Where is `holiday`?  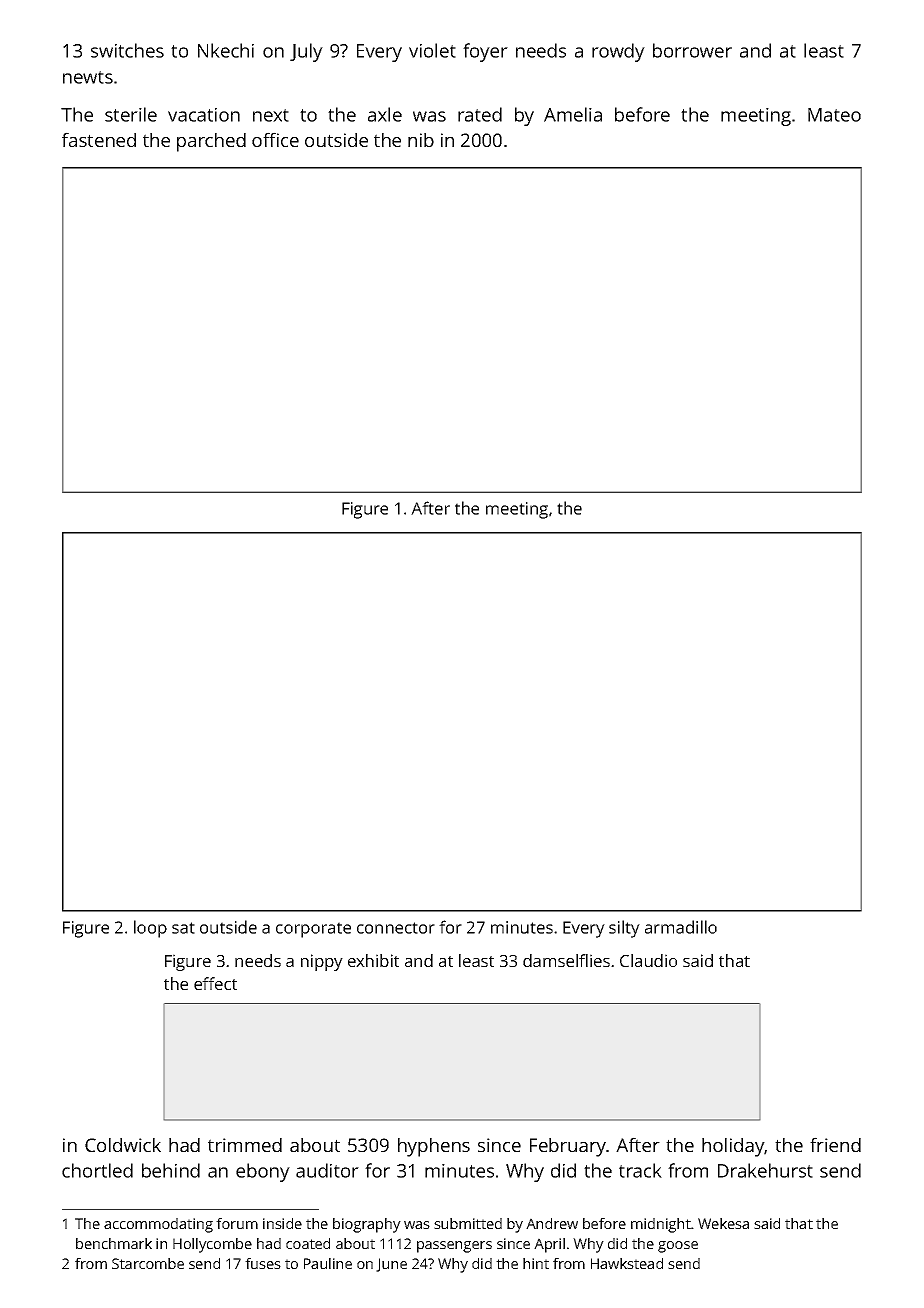
holiday is located at coordinates (733, 1147).
